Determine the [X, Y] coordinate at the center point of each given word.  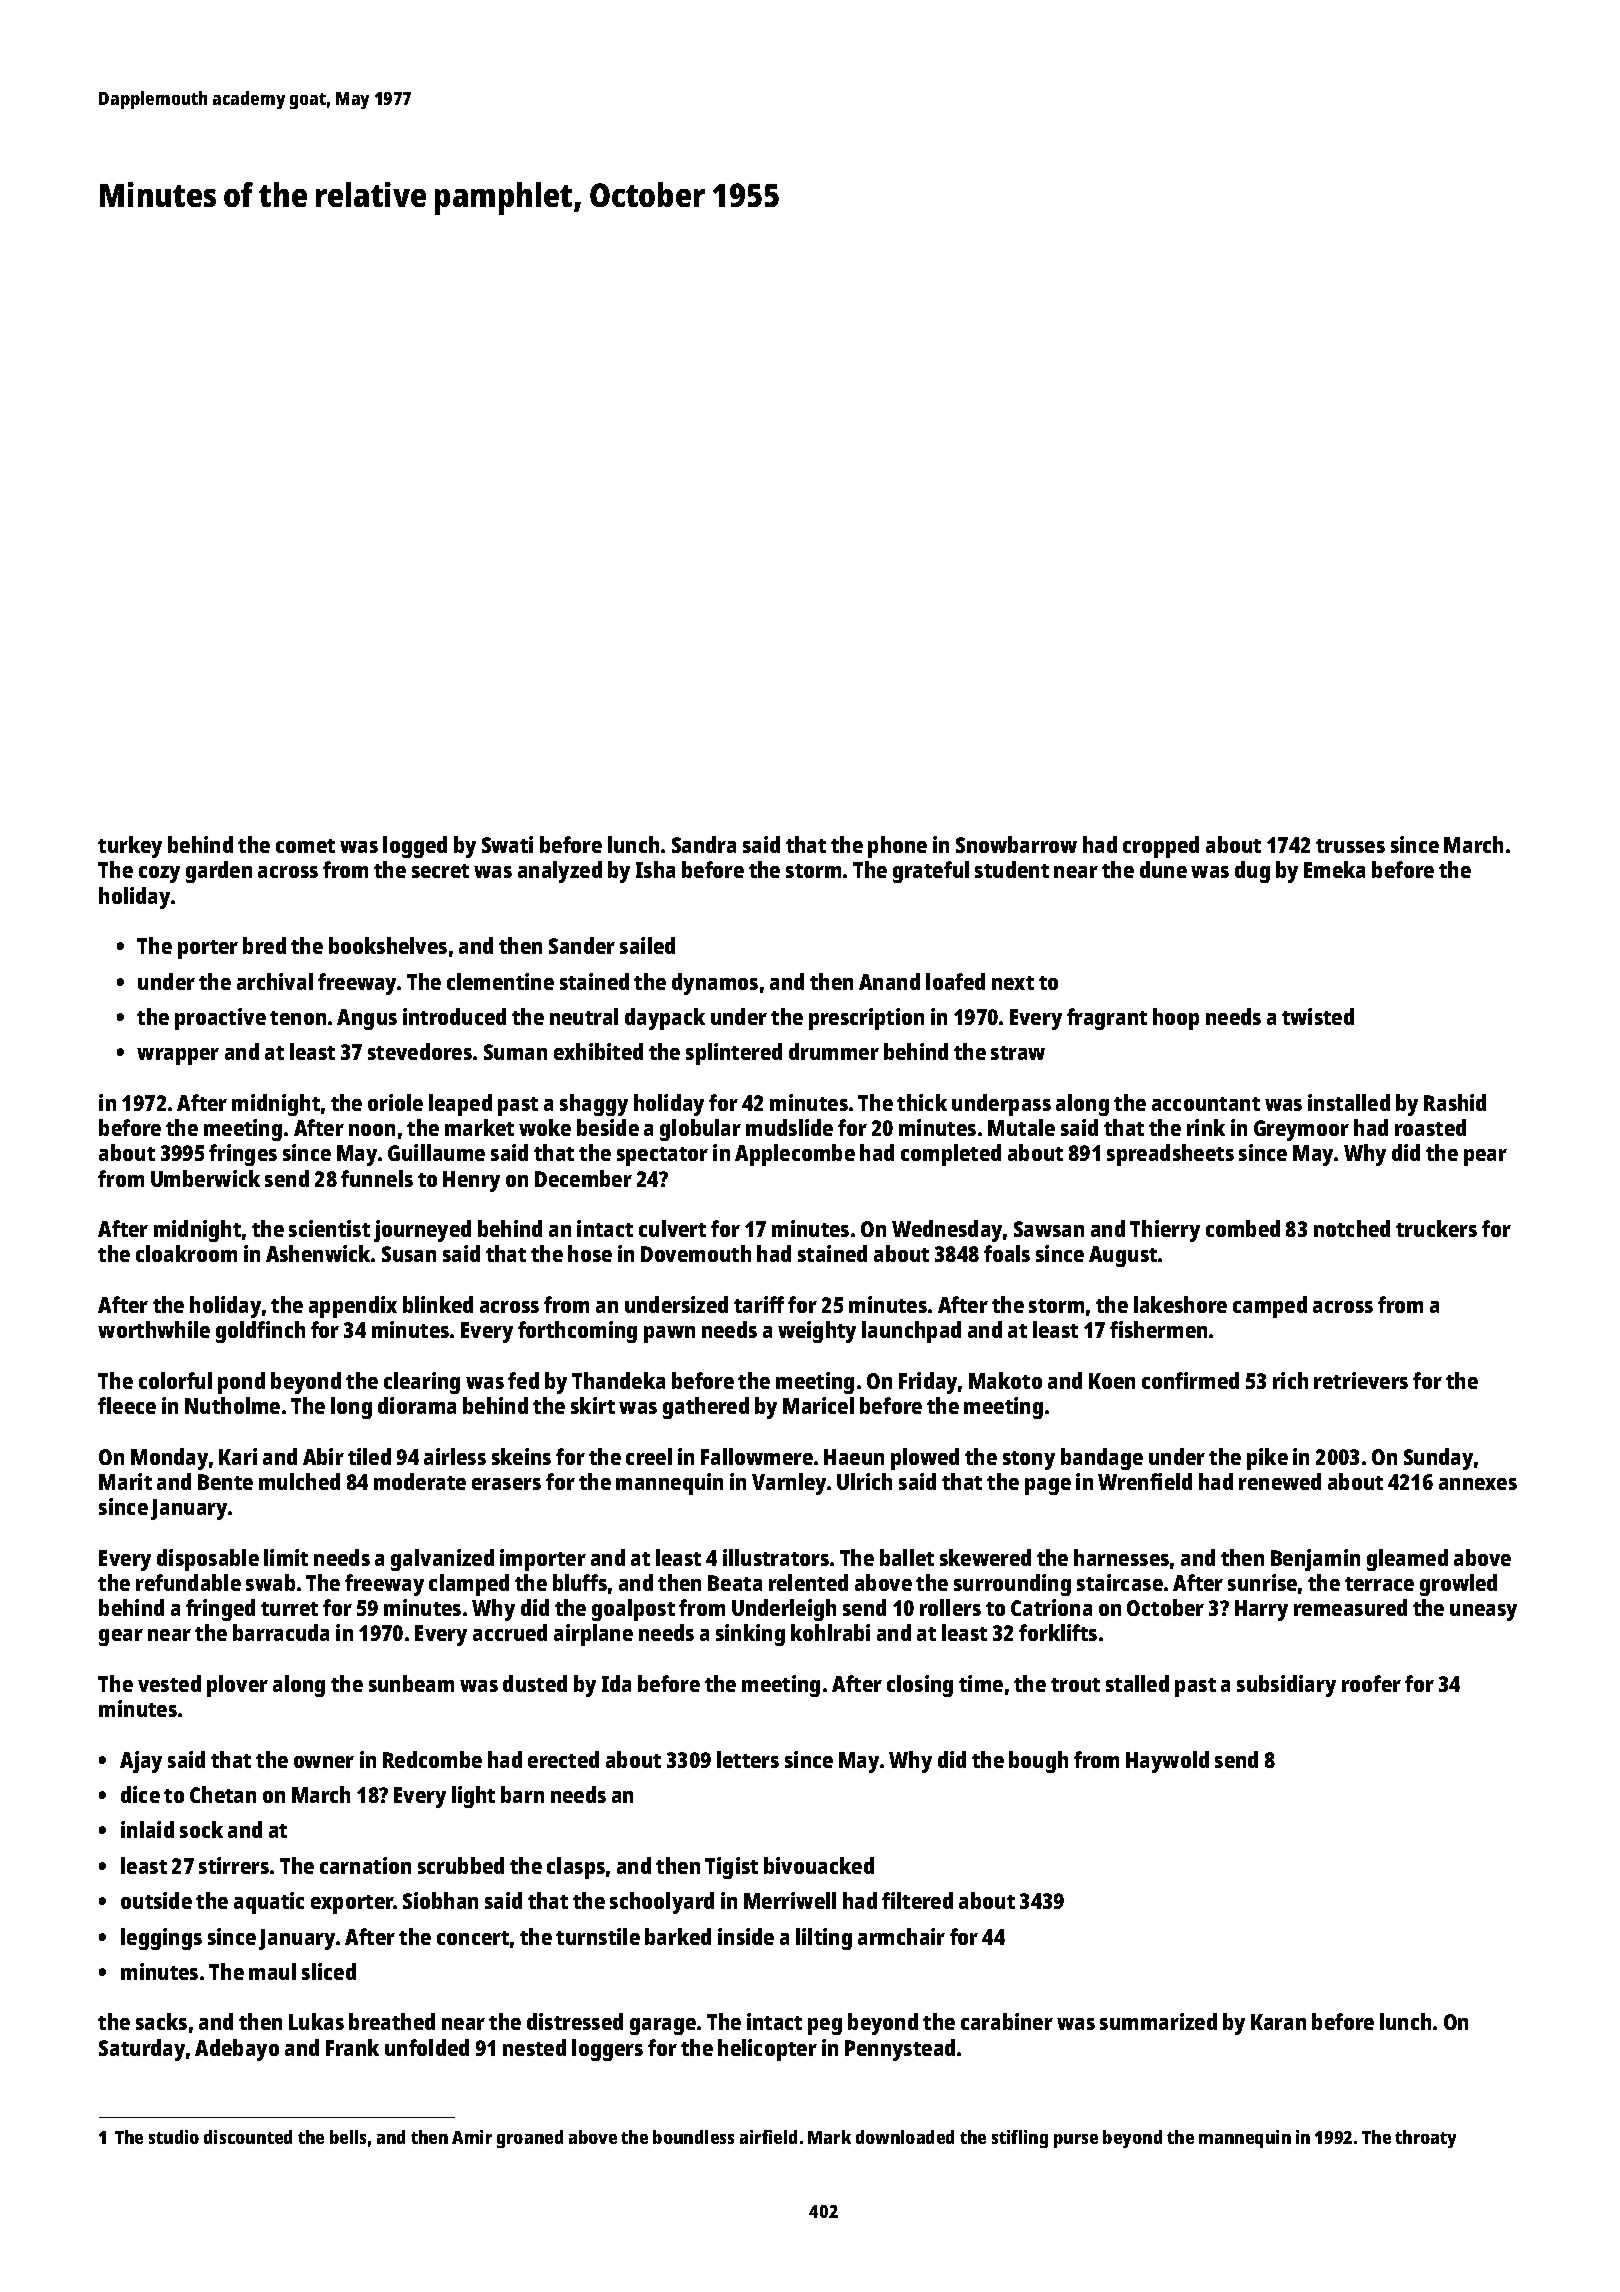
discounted [248, 2137]
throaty [1425, 2139]
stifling [1020, 2139]
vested [169, 1683]
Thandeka [618, 1380]
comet [305, 846]
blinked [438, 1304]
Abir [323, 1456]
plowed [925, 1459]
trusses [1350, 846]
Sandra [704, 844]
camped [1270, 1307]
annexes [1478, 1484]
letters [748, 1759]
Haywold [1167, 1762]
